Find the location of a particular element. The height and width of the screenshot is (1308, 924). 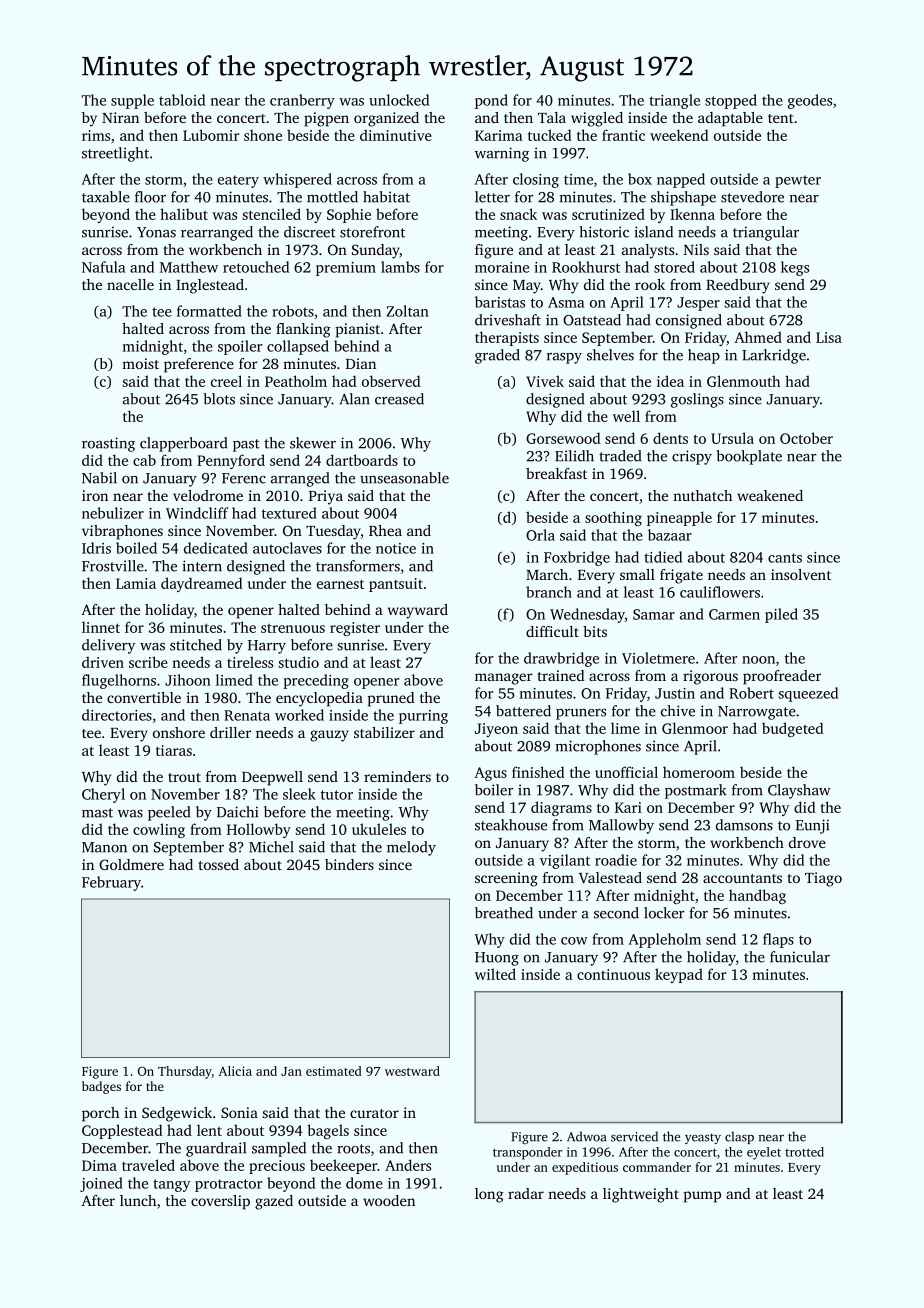

Idris is located at coordinates (96, 548).
